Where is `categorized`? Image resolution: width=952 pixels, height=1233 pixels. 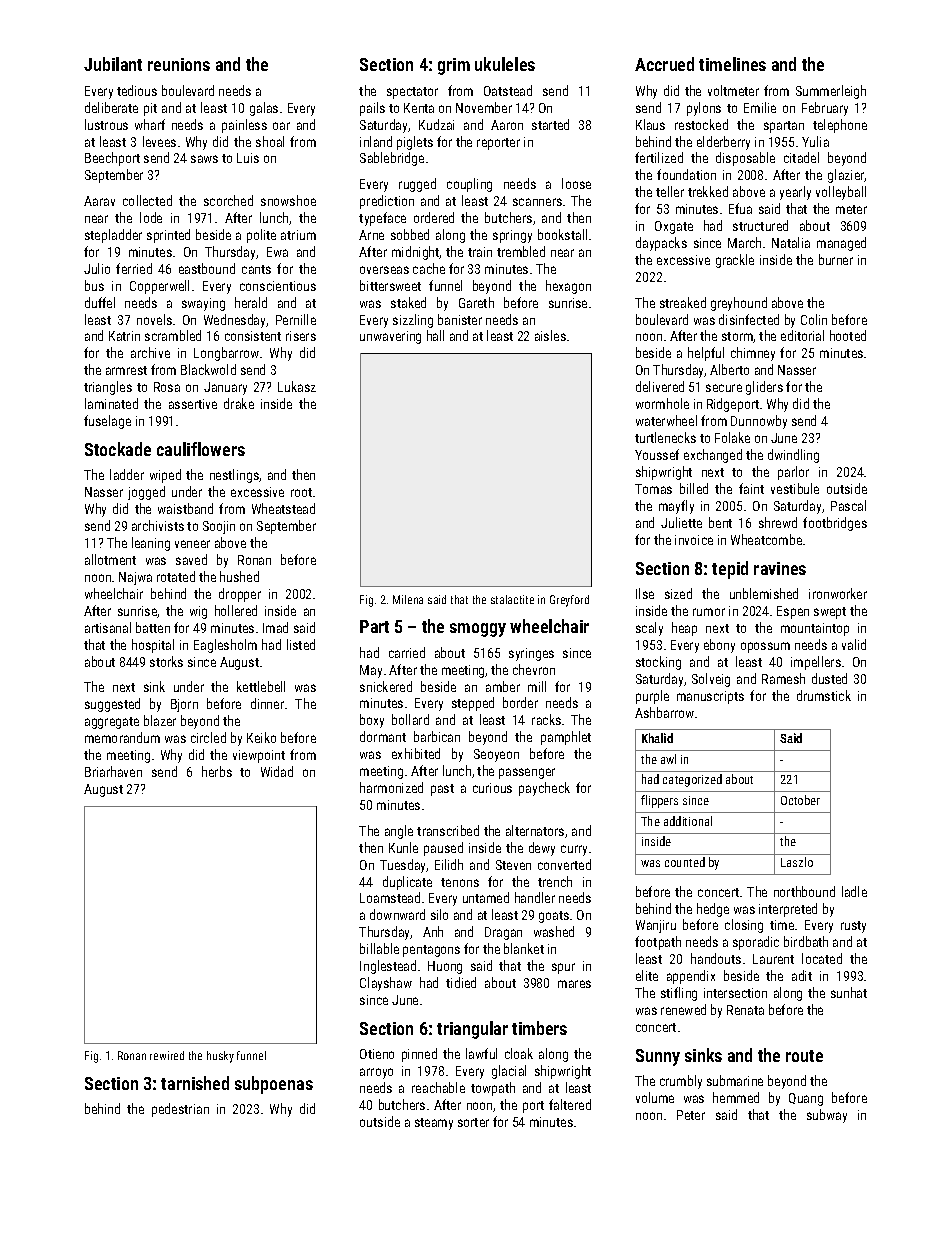
categorized is located at coordinates (692, 780).
